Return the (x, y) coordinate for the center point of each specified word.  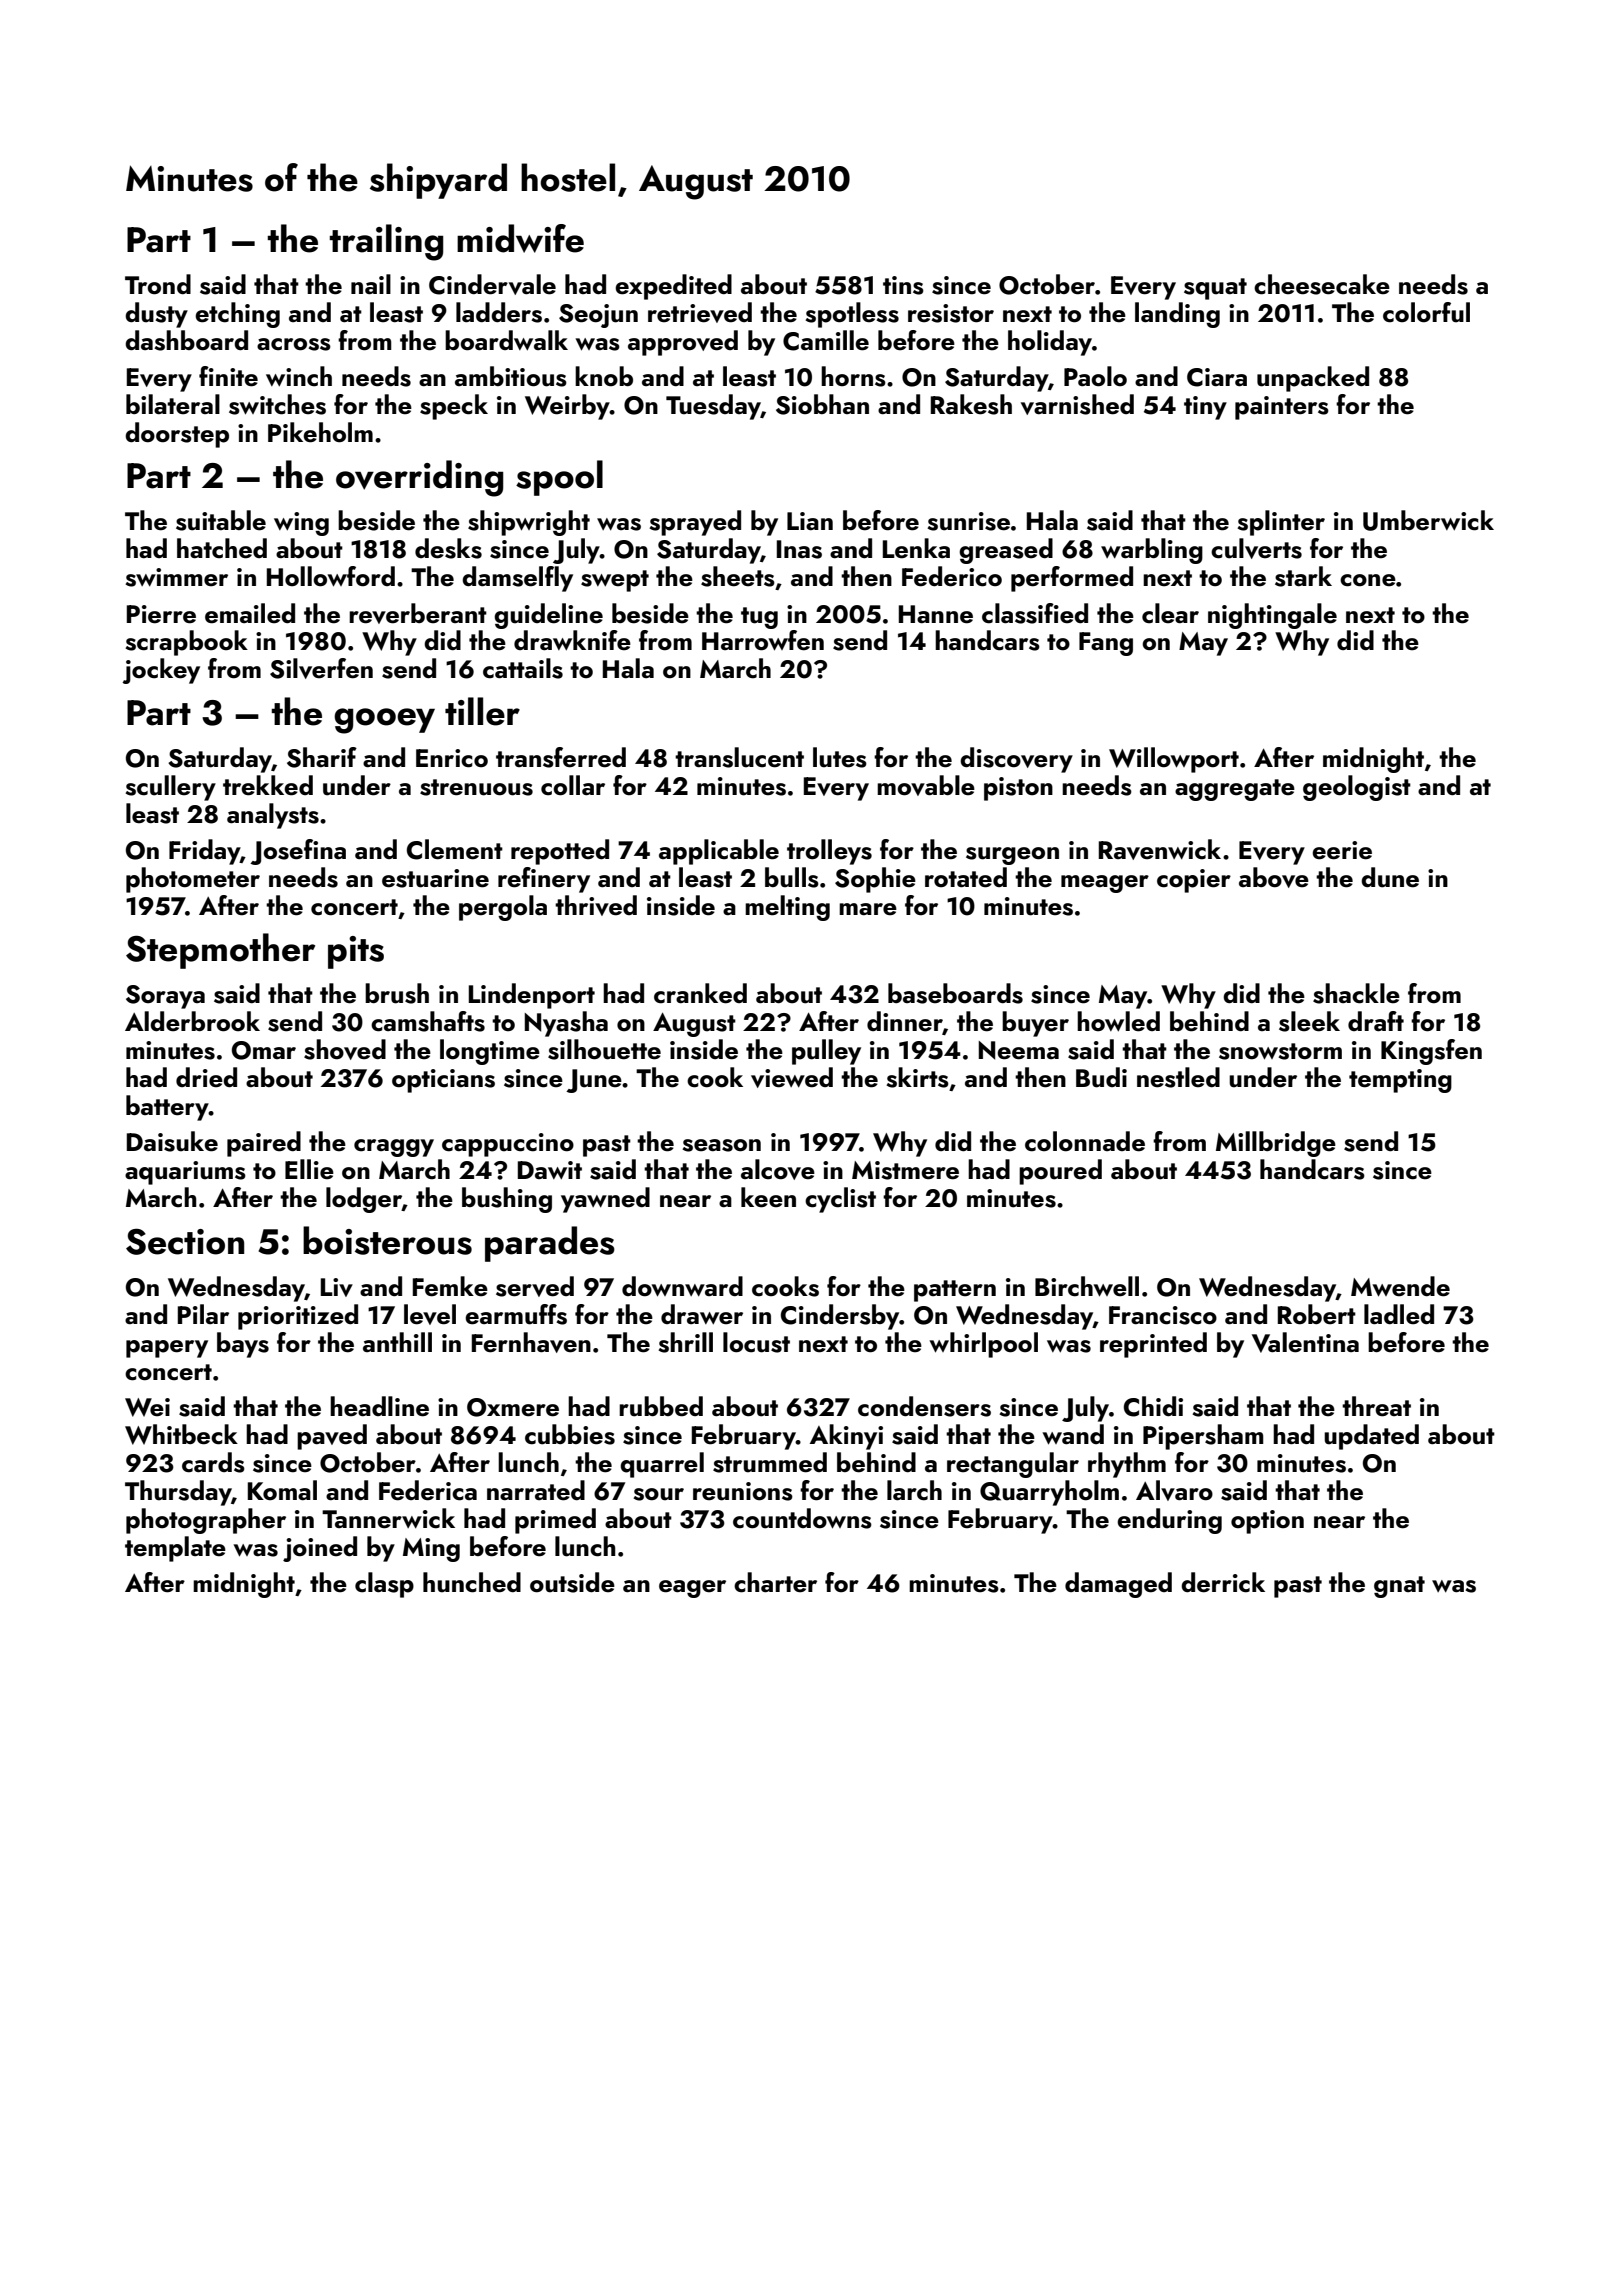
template (175, 1549)
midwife (520, 238)
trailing (386, 242)
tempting (1400, 1081)
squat (1215, 289)
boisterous (387, 1240)
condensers (924, 1406)
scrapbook (186, 643)
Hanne (936, 614)
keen (768, 1197)
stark (1303, 576)
